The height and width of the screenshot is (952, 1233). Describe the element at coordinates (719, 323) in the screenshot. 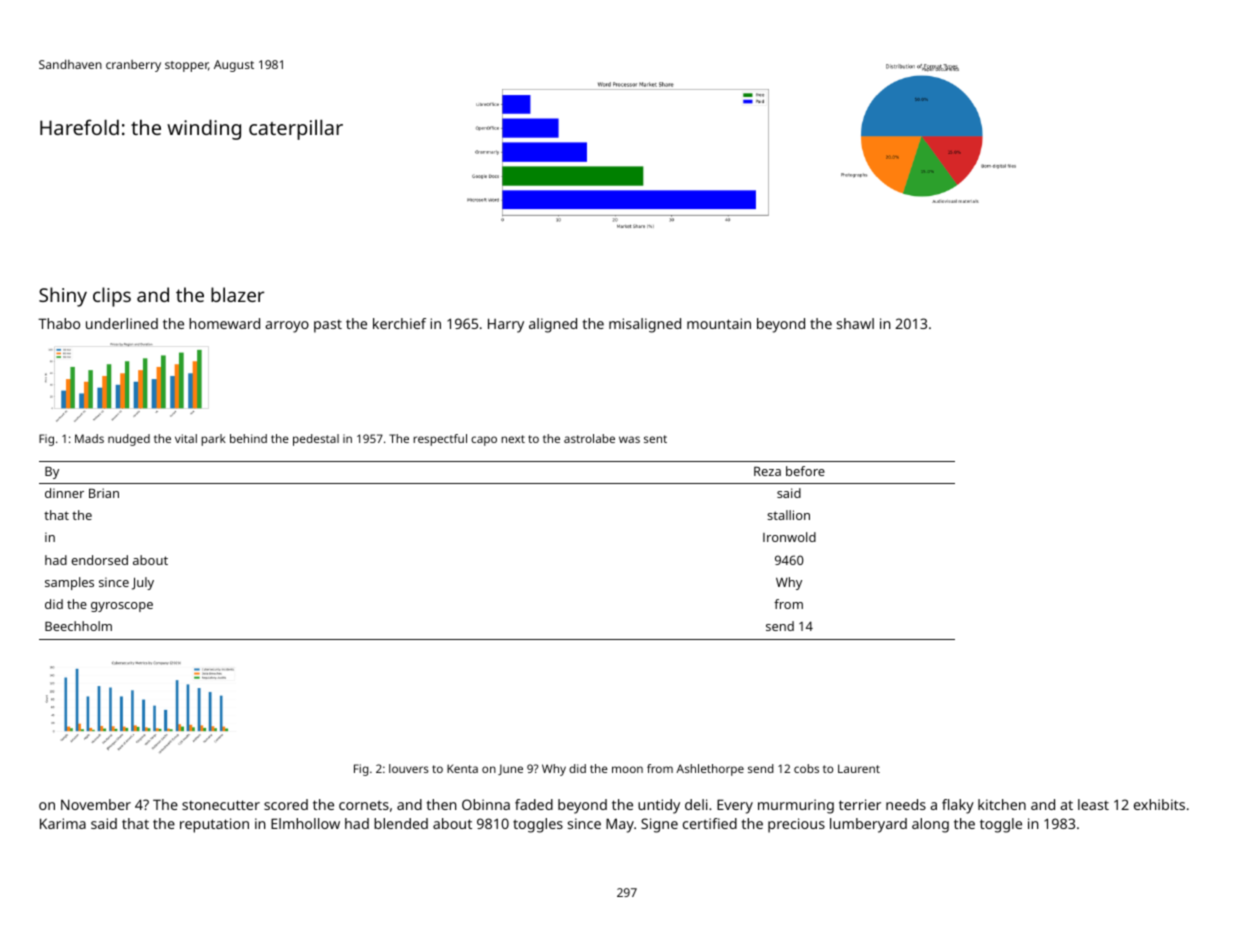

I see `mountain` at that location.
